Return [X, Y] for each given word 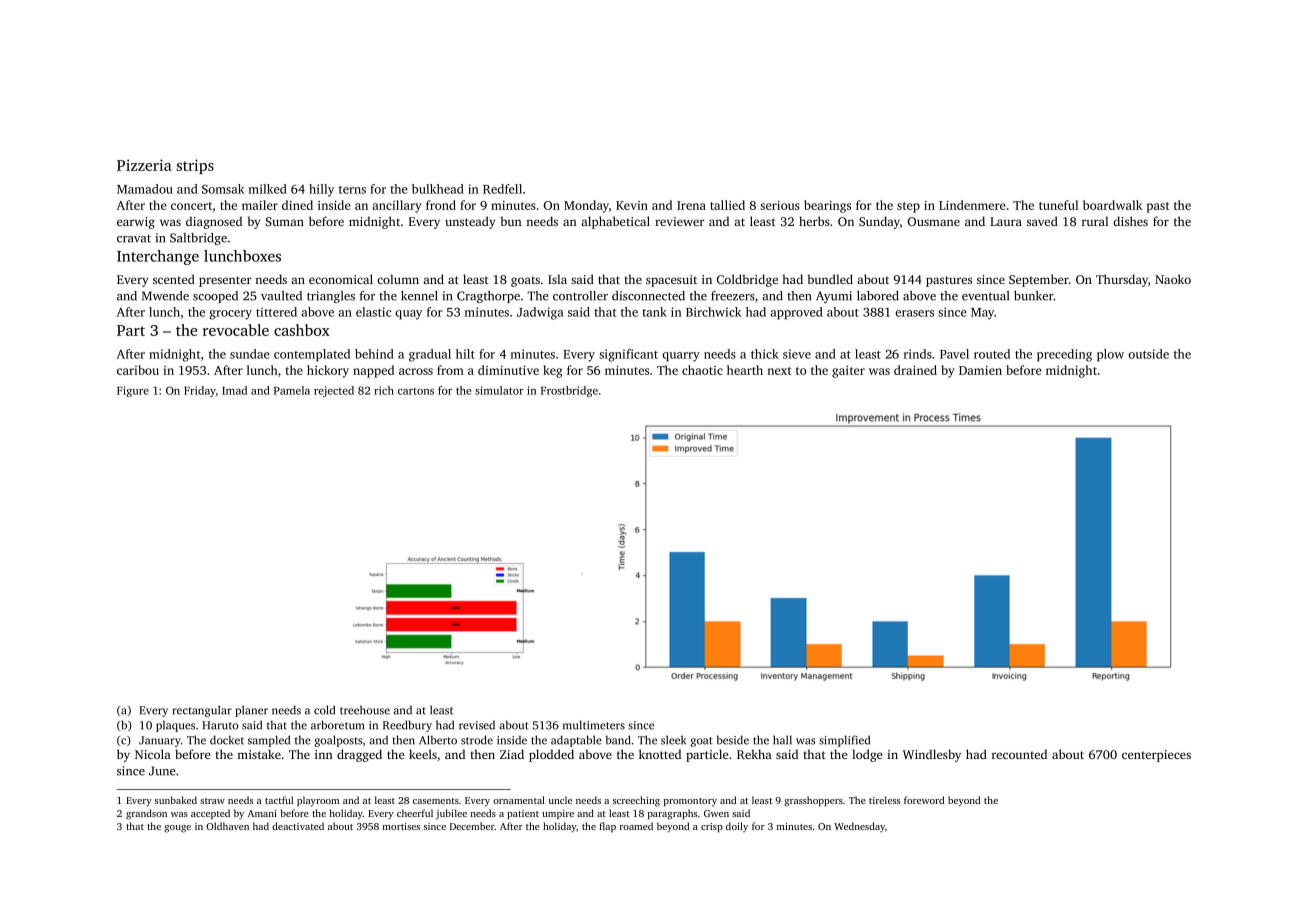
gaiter [848, 372]
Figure [133, 391]
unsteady [470, 222]
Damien [980, 370]
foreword [924, 800]
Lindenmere [972, 205]
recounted [1019, 754]
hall [782, 740]
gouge [177, 829]
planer [251, 711]
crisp [712, 827]
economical [341, 279]
